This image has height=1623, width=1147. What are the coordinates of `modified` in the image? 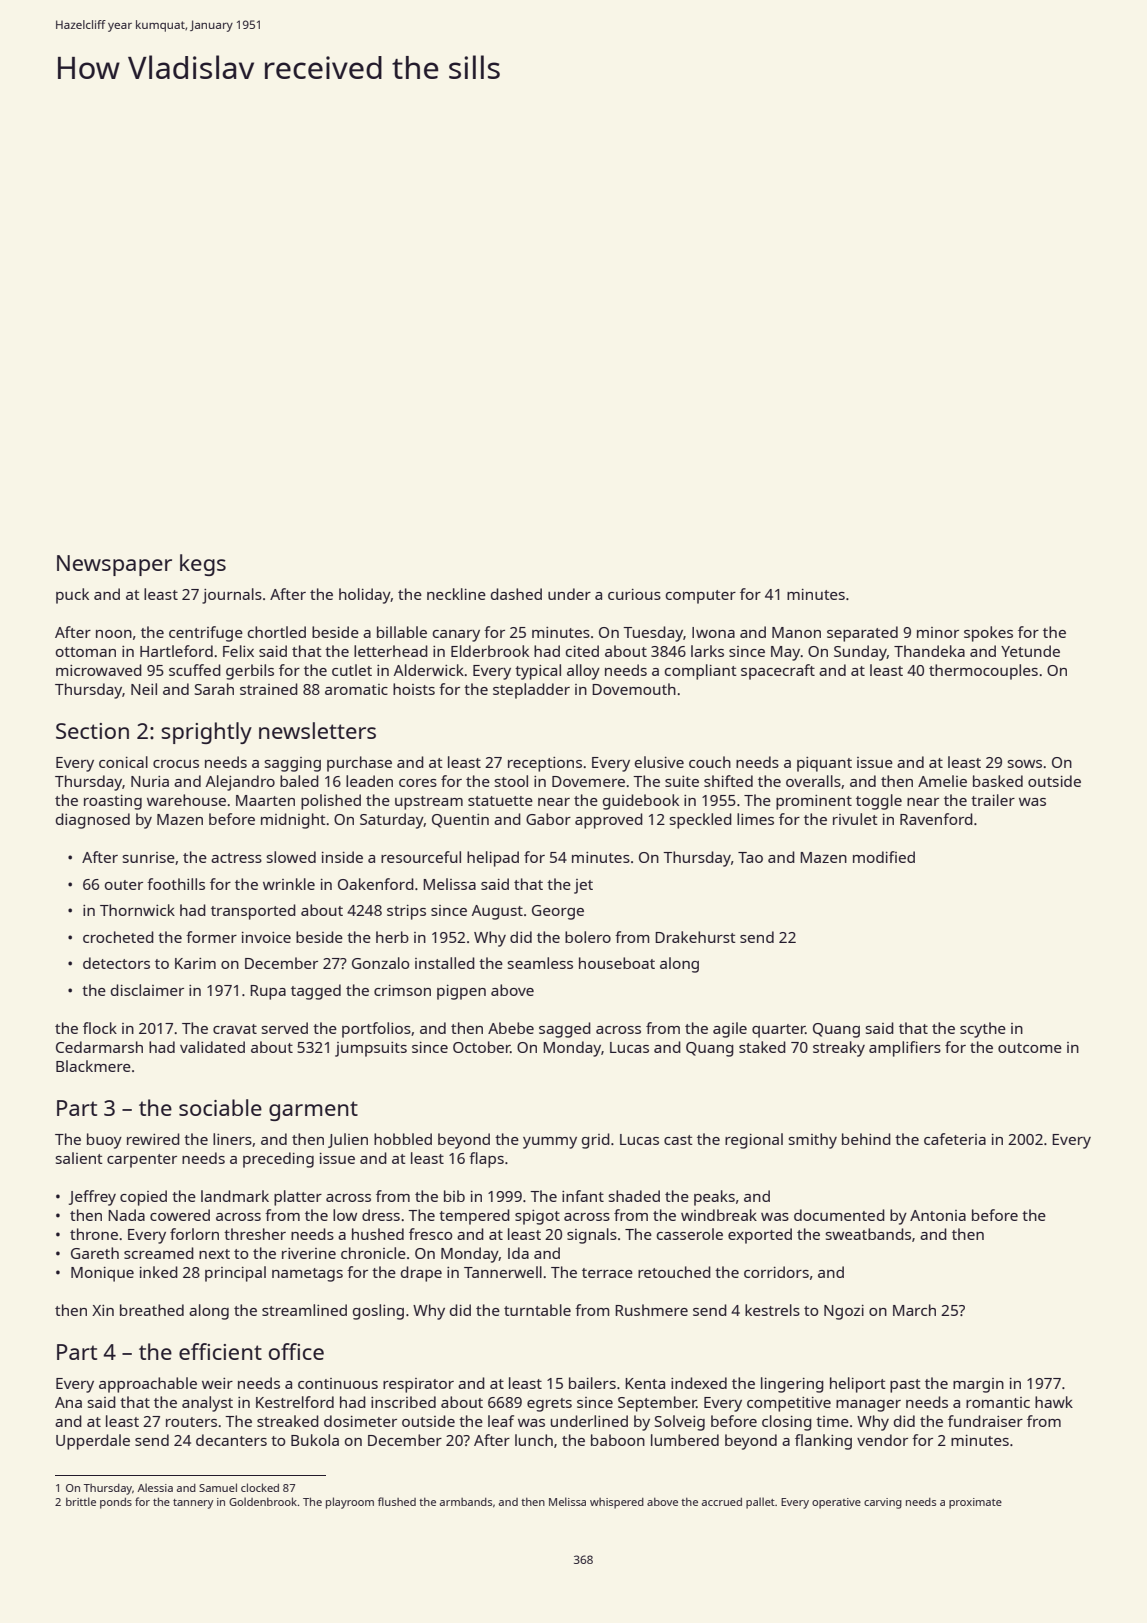 It's located at (884, 857).
